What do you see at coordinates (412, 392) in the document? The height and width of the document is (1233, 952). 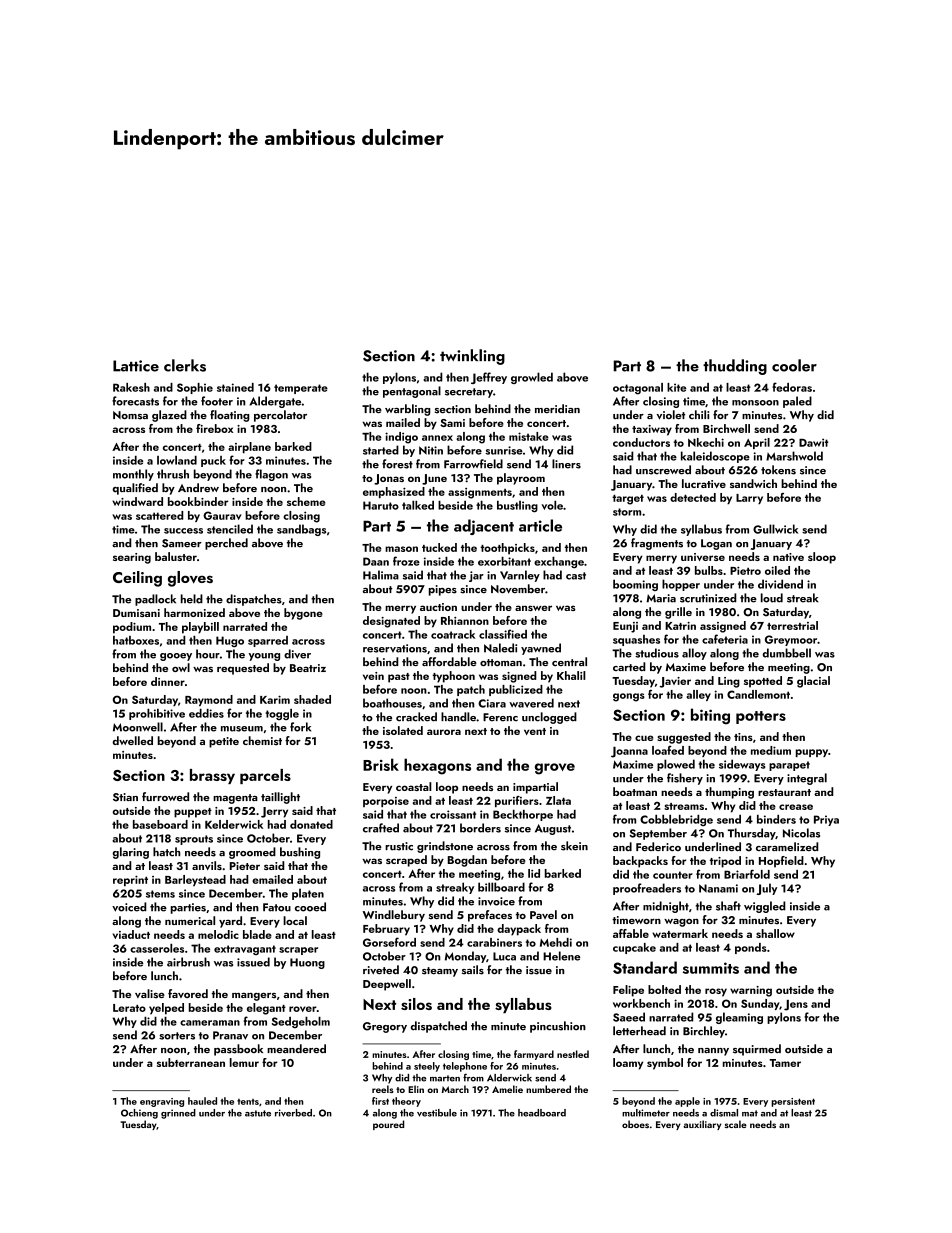 I see `pentagonal` at bounding box center [412, 392].
